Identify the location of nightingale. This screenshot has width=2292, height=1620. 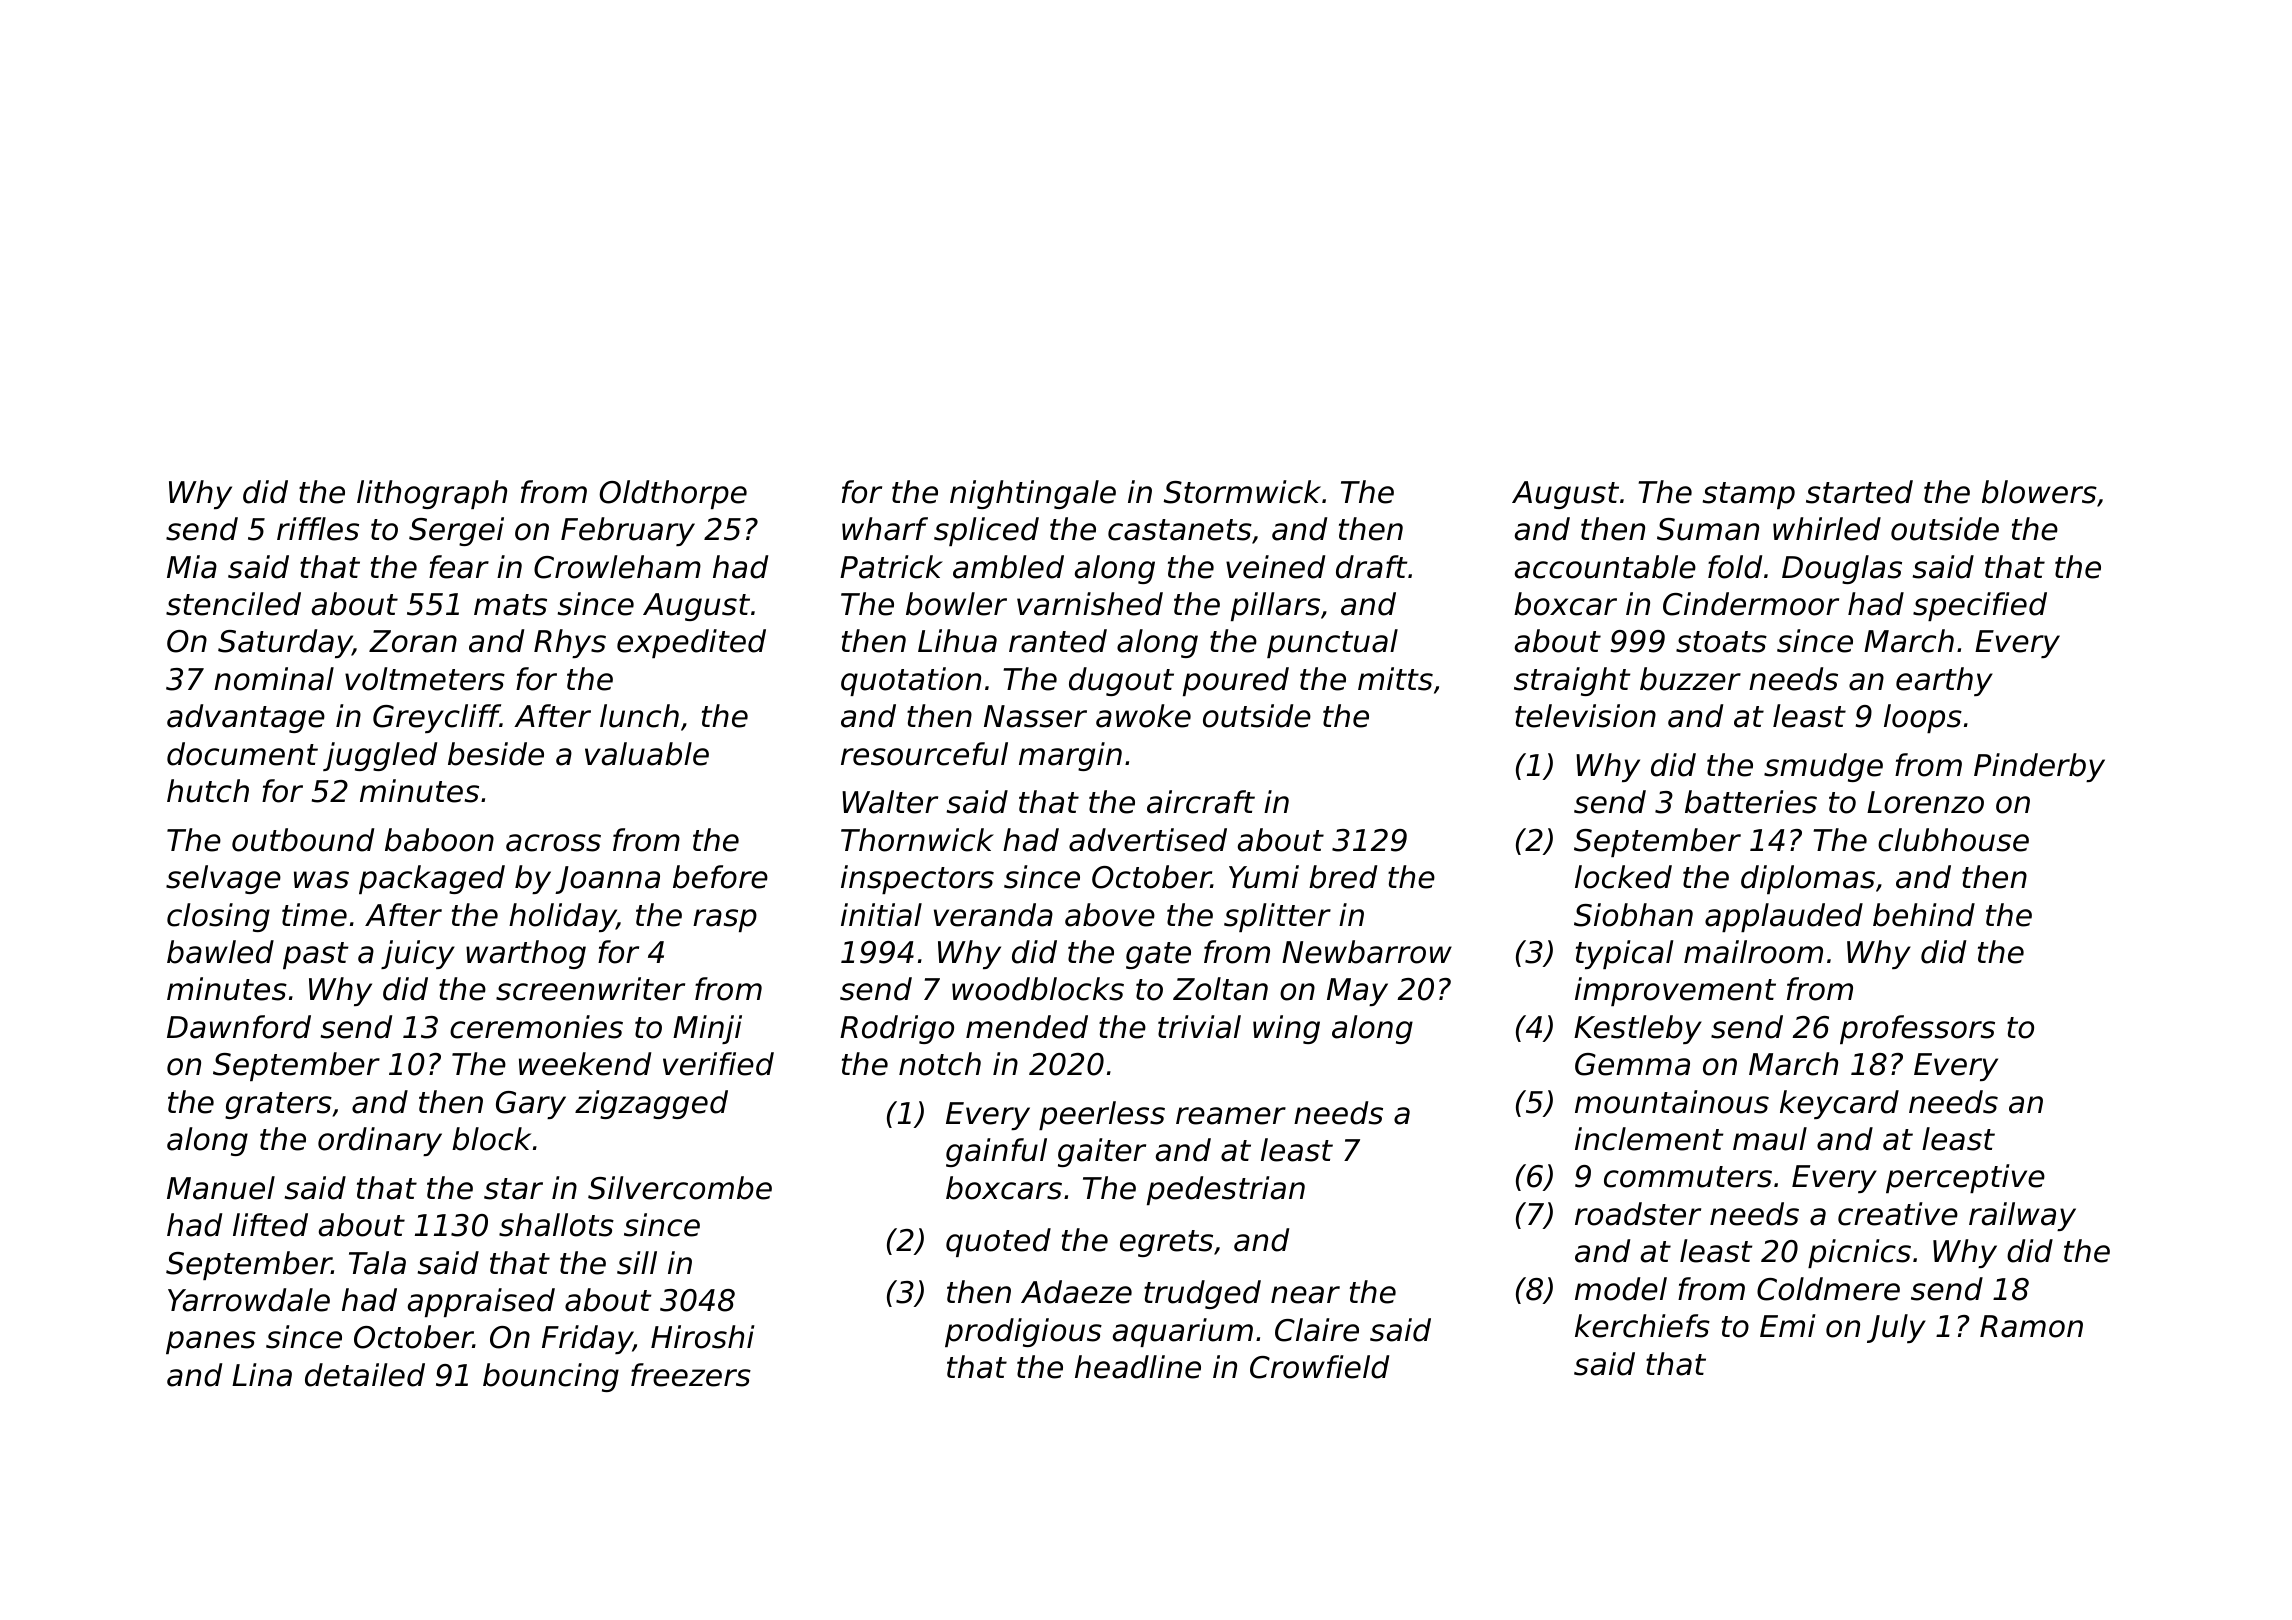
(1033, 494).
